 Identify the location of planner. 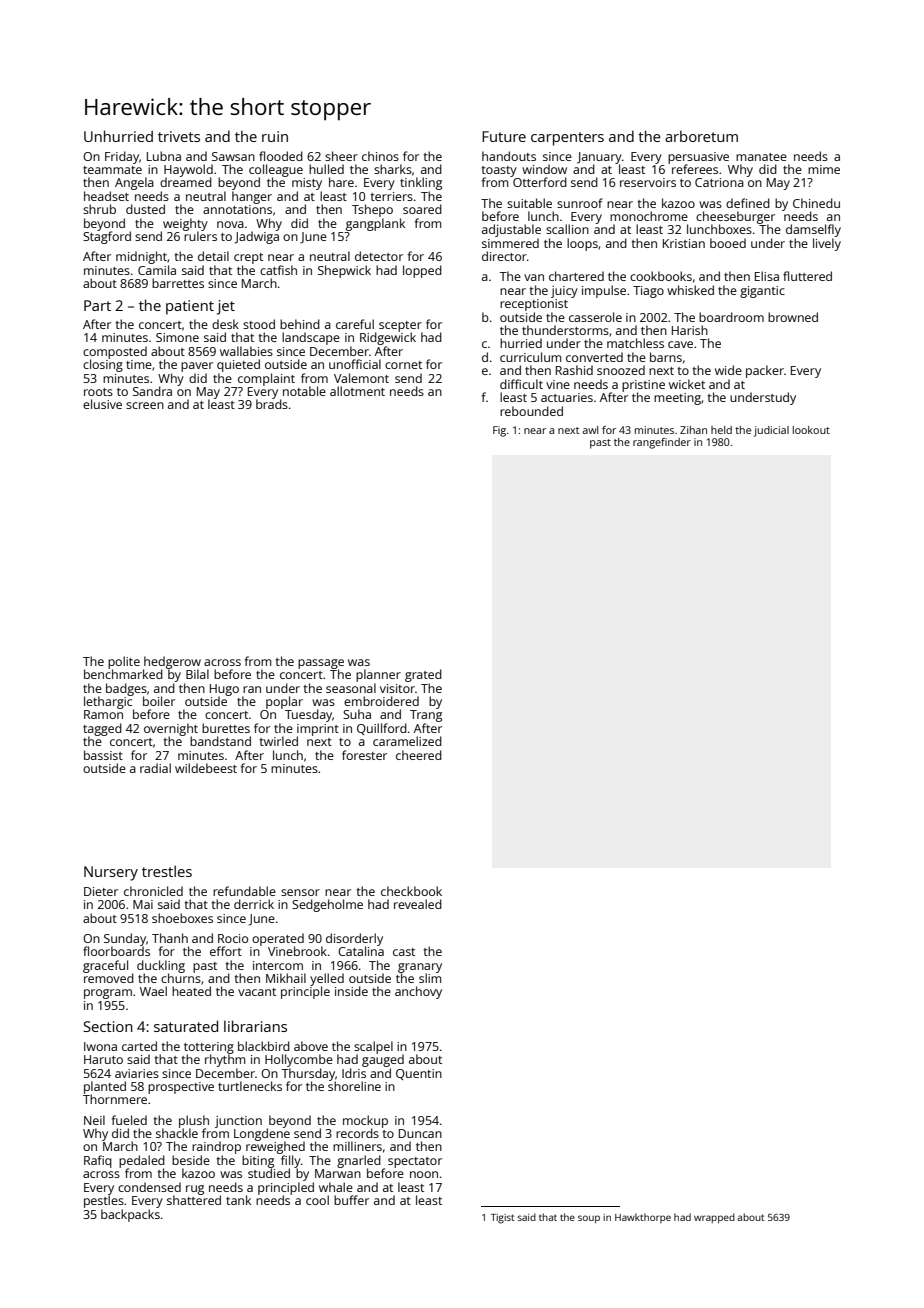
(378, 675).
